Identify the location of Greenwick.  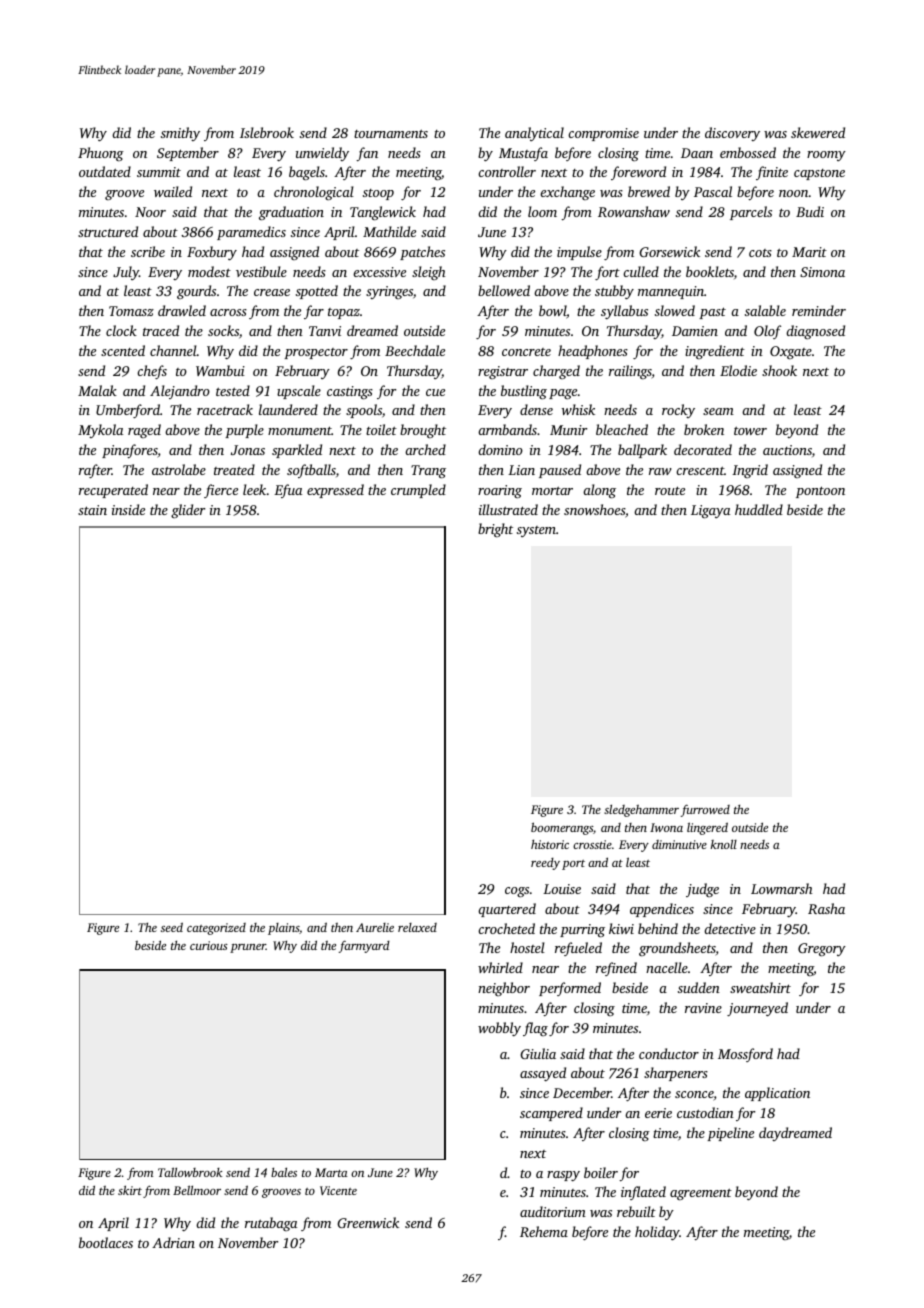
(368, 1222).
